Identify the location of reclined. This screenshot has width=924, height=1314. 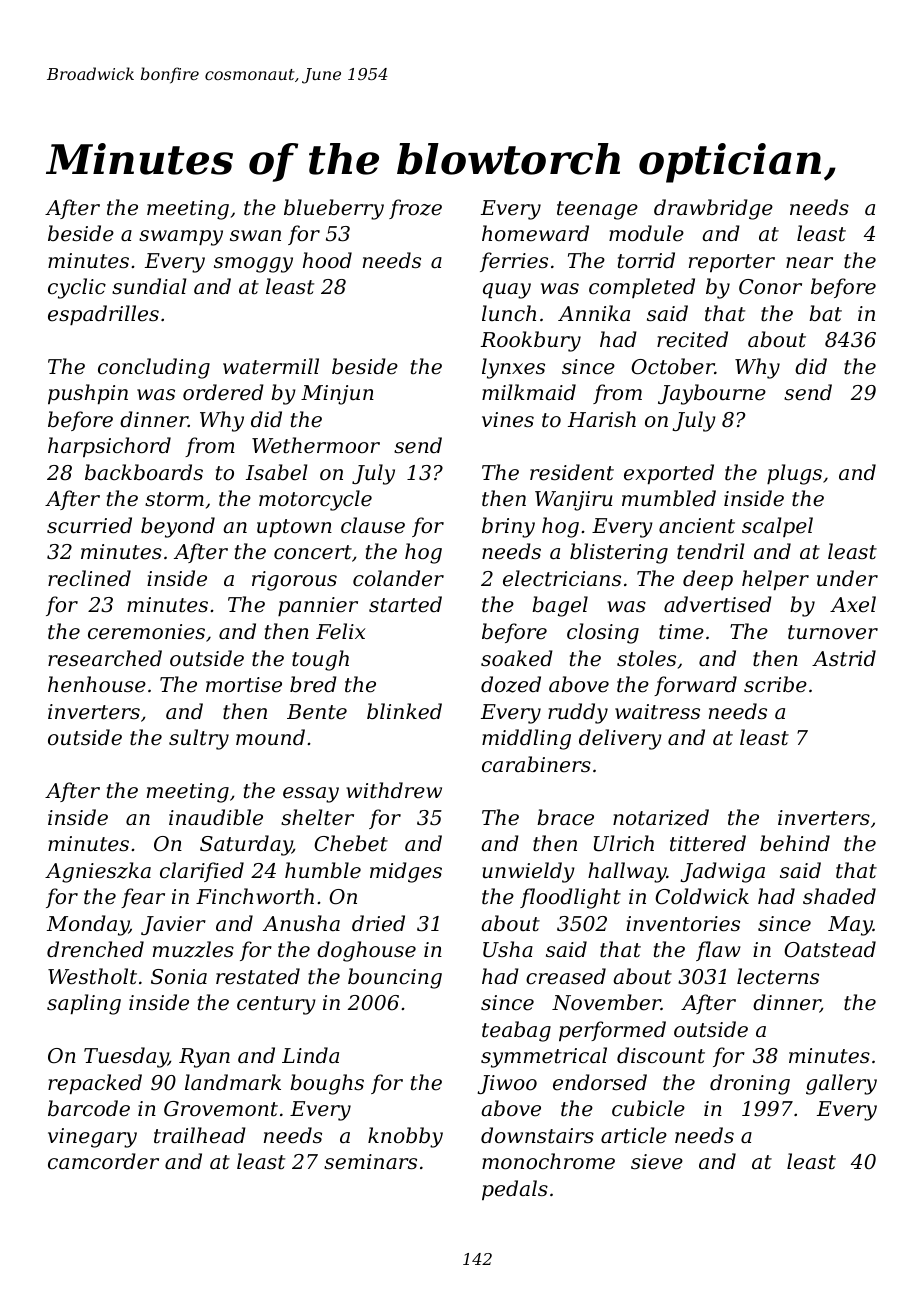
(89, 578).
